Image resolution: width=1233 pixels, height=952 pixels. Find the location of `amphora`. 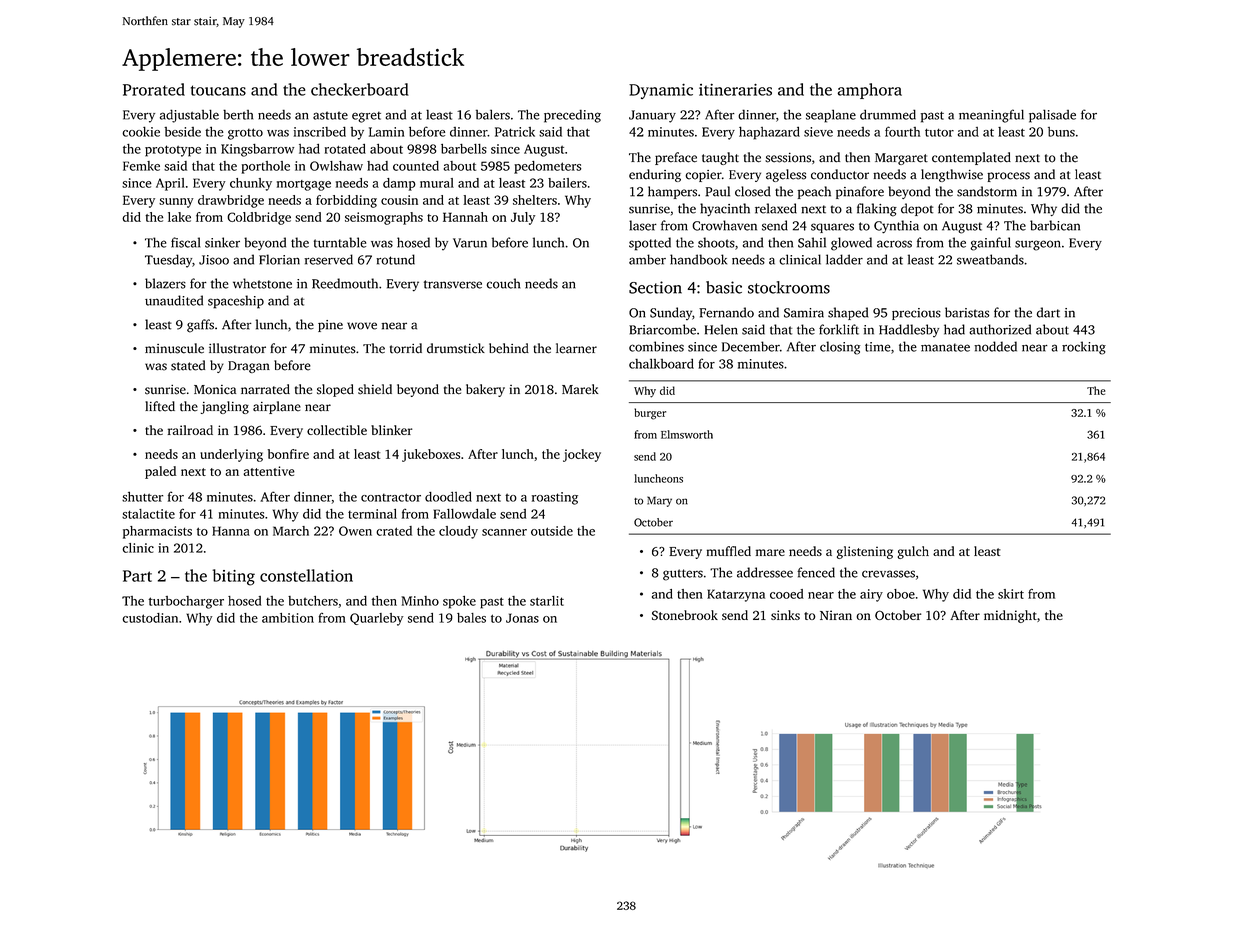

amphora is located at coordinates (870, 91).
